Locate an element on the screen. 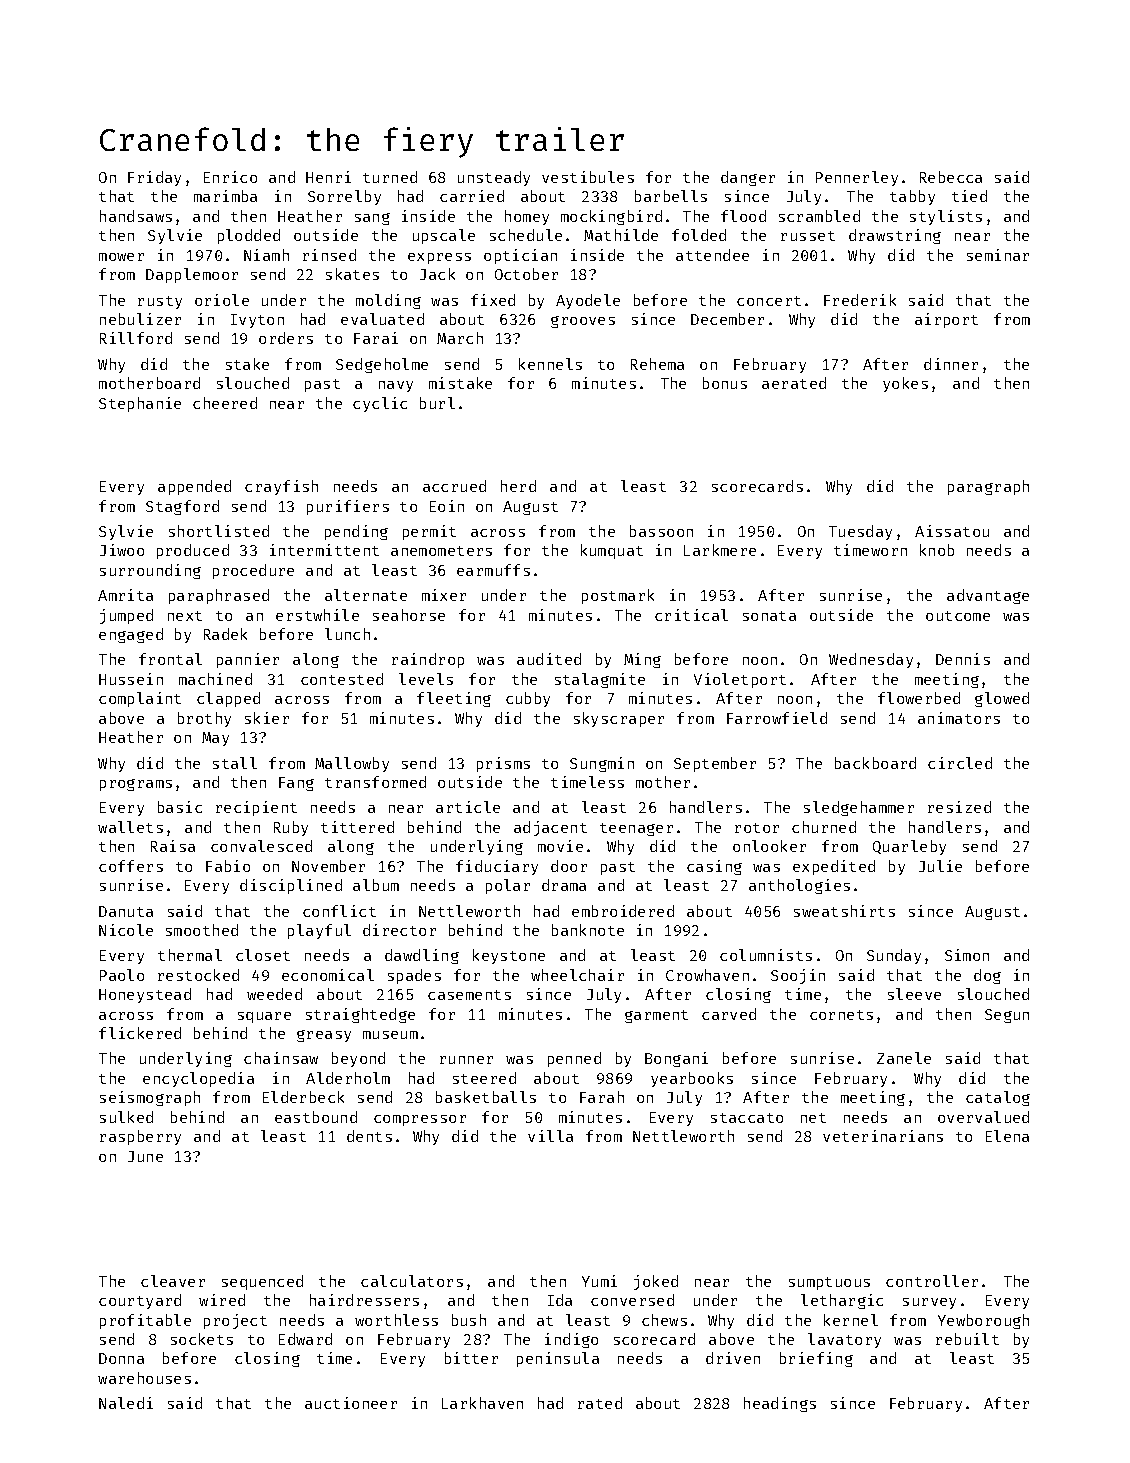  complaint is located at coordinates (140, 699).
